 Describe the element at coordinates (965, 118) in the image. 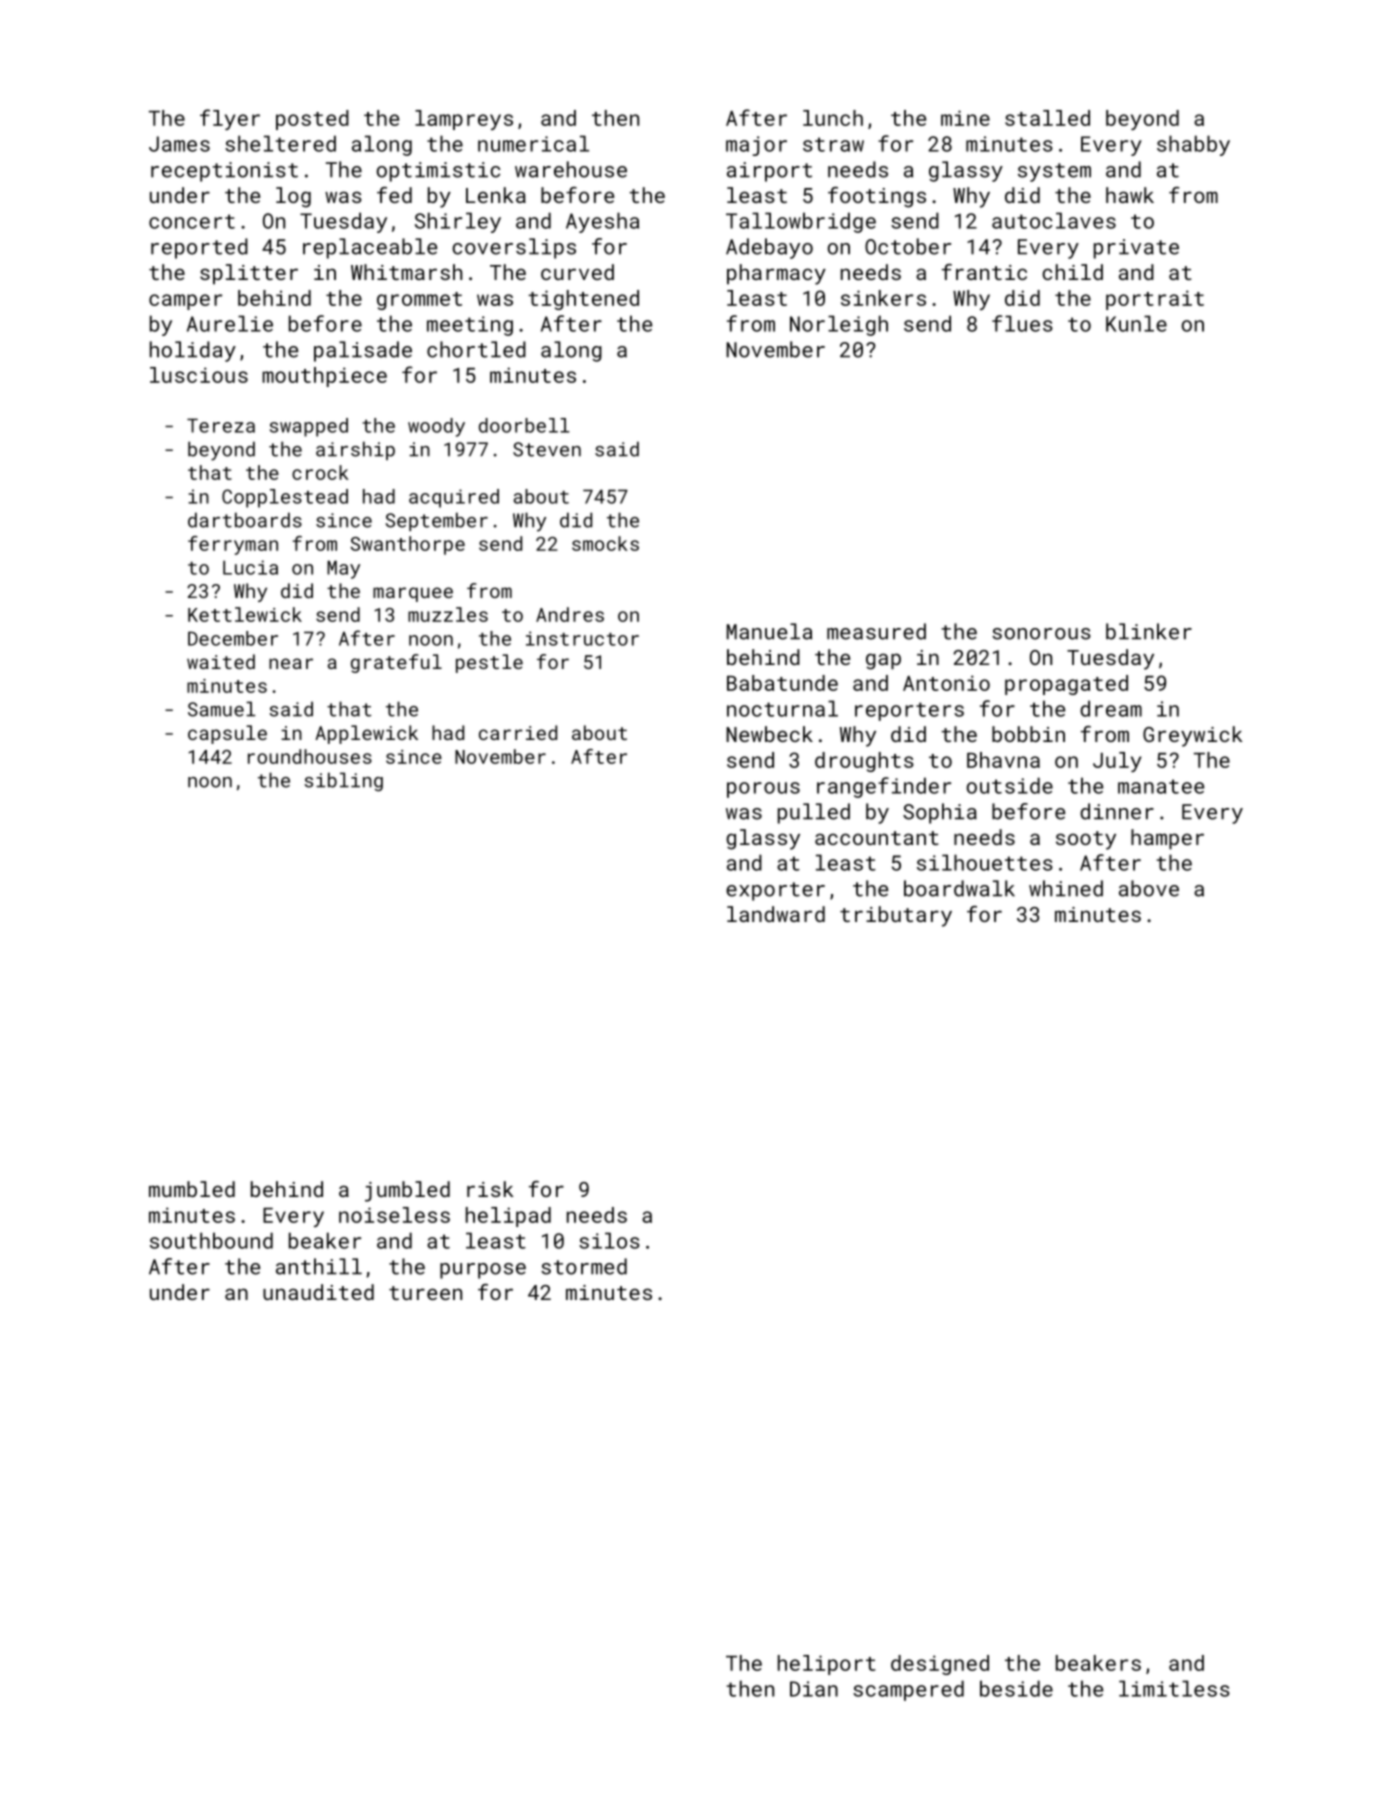

I see `mine` at that location.
